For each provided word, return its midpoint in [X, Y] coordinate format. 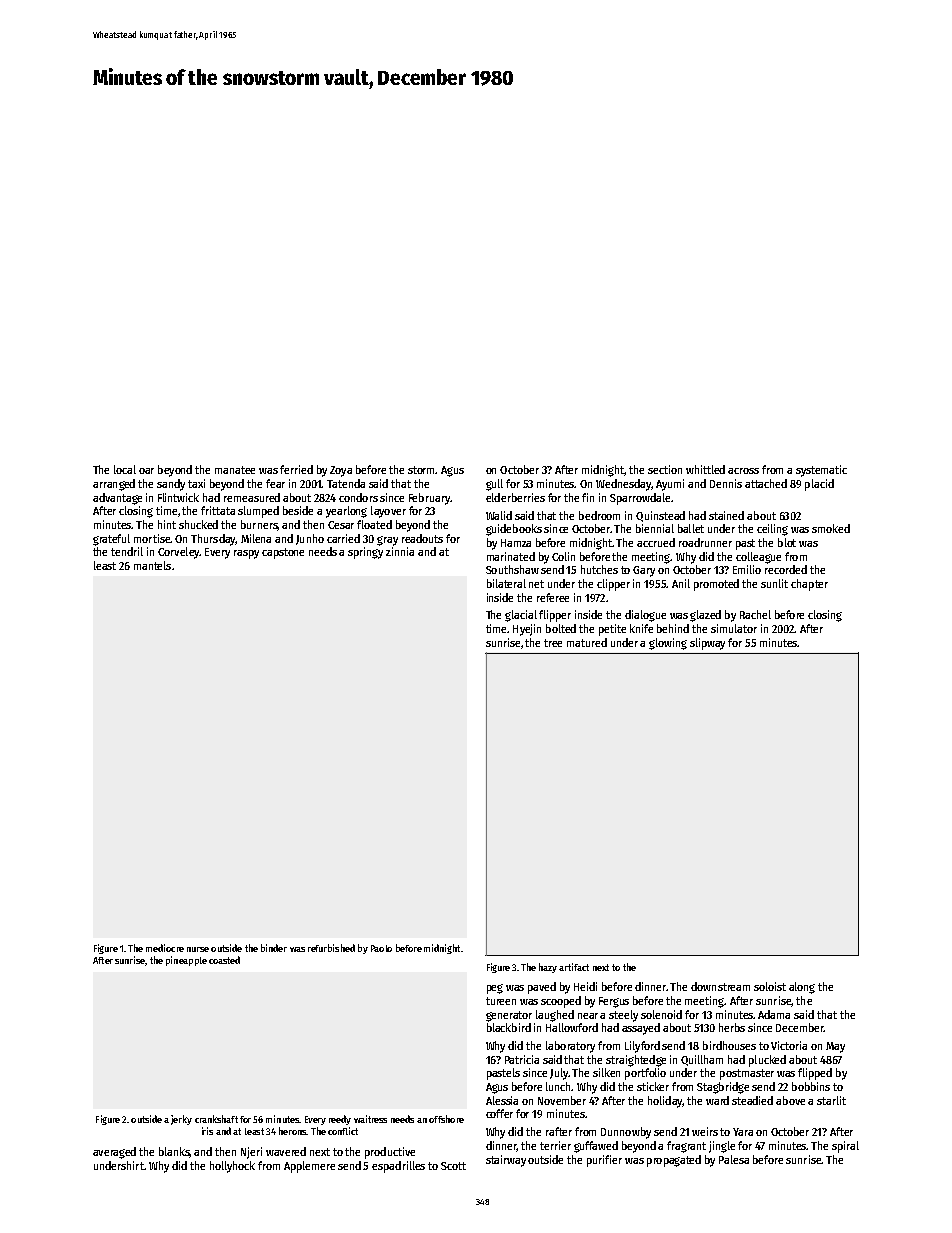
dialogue [645, 616]
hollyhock [232, 1167]
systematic [821, 471]
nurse [198, 949]
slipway [707, 644]
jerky [181, 1120]
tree [553, 643]
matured [587, 642]
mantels [152, 565]
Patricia [522, 1059]
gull [494, 485]
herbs [732, 1027]
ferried [296, 469]
